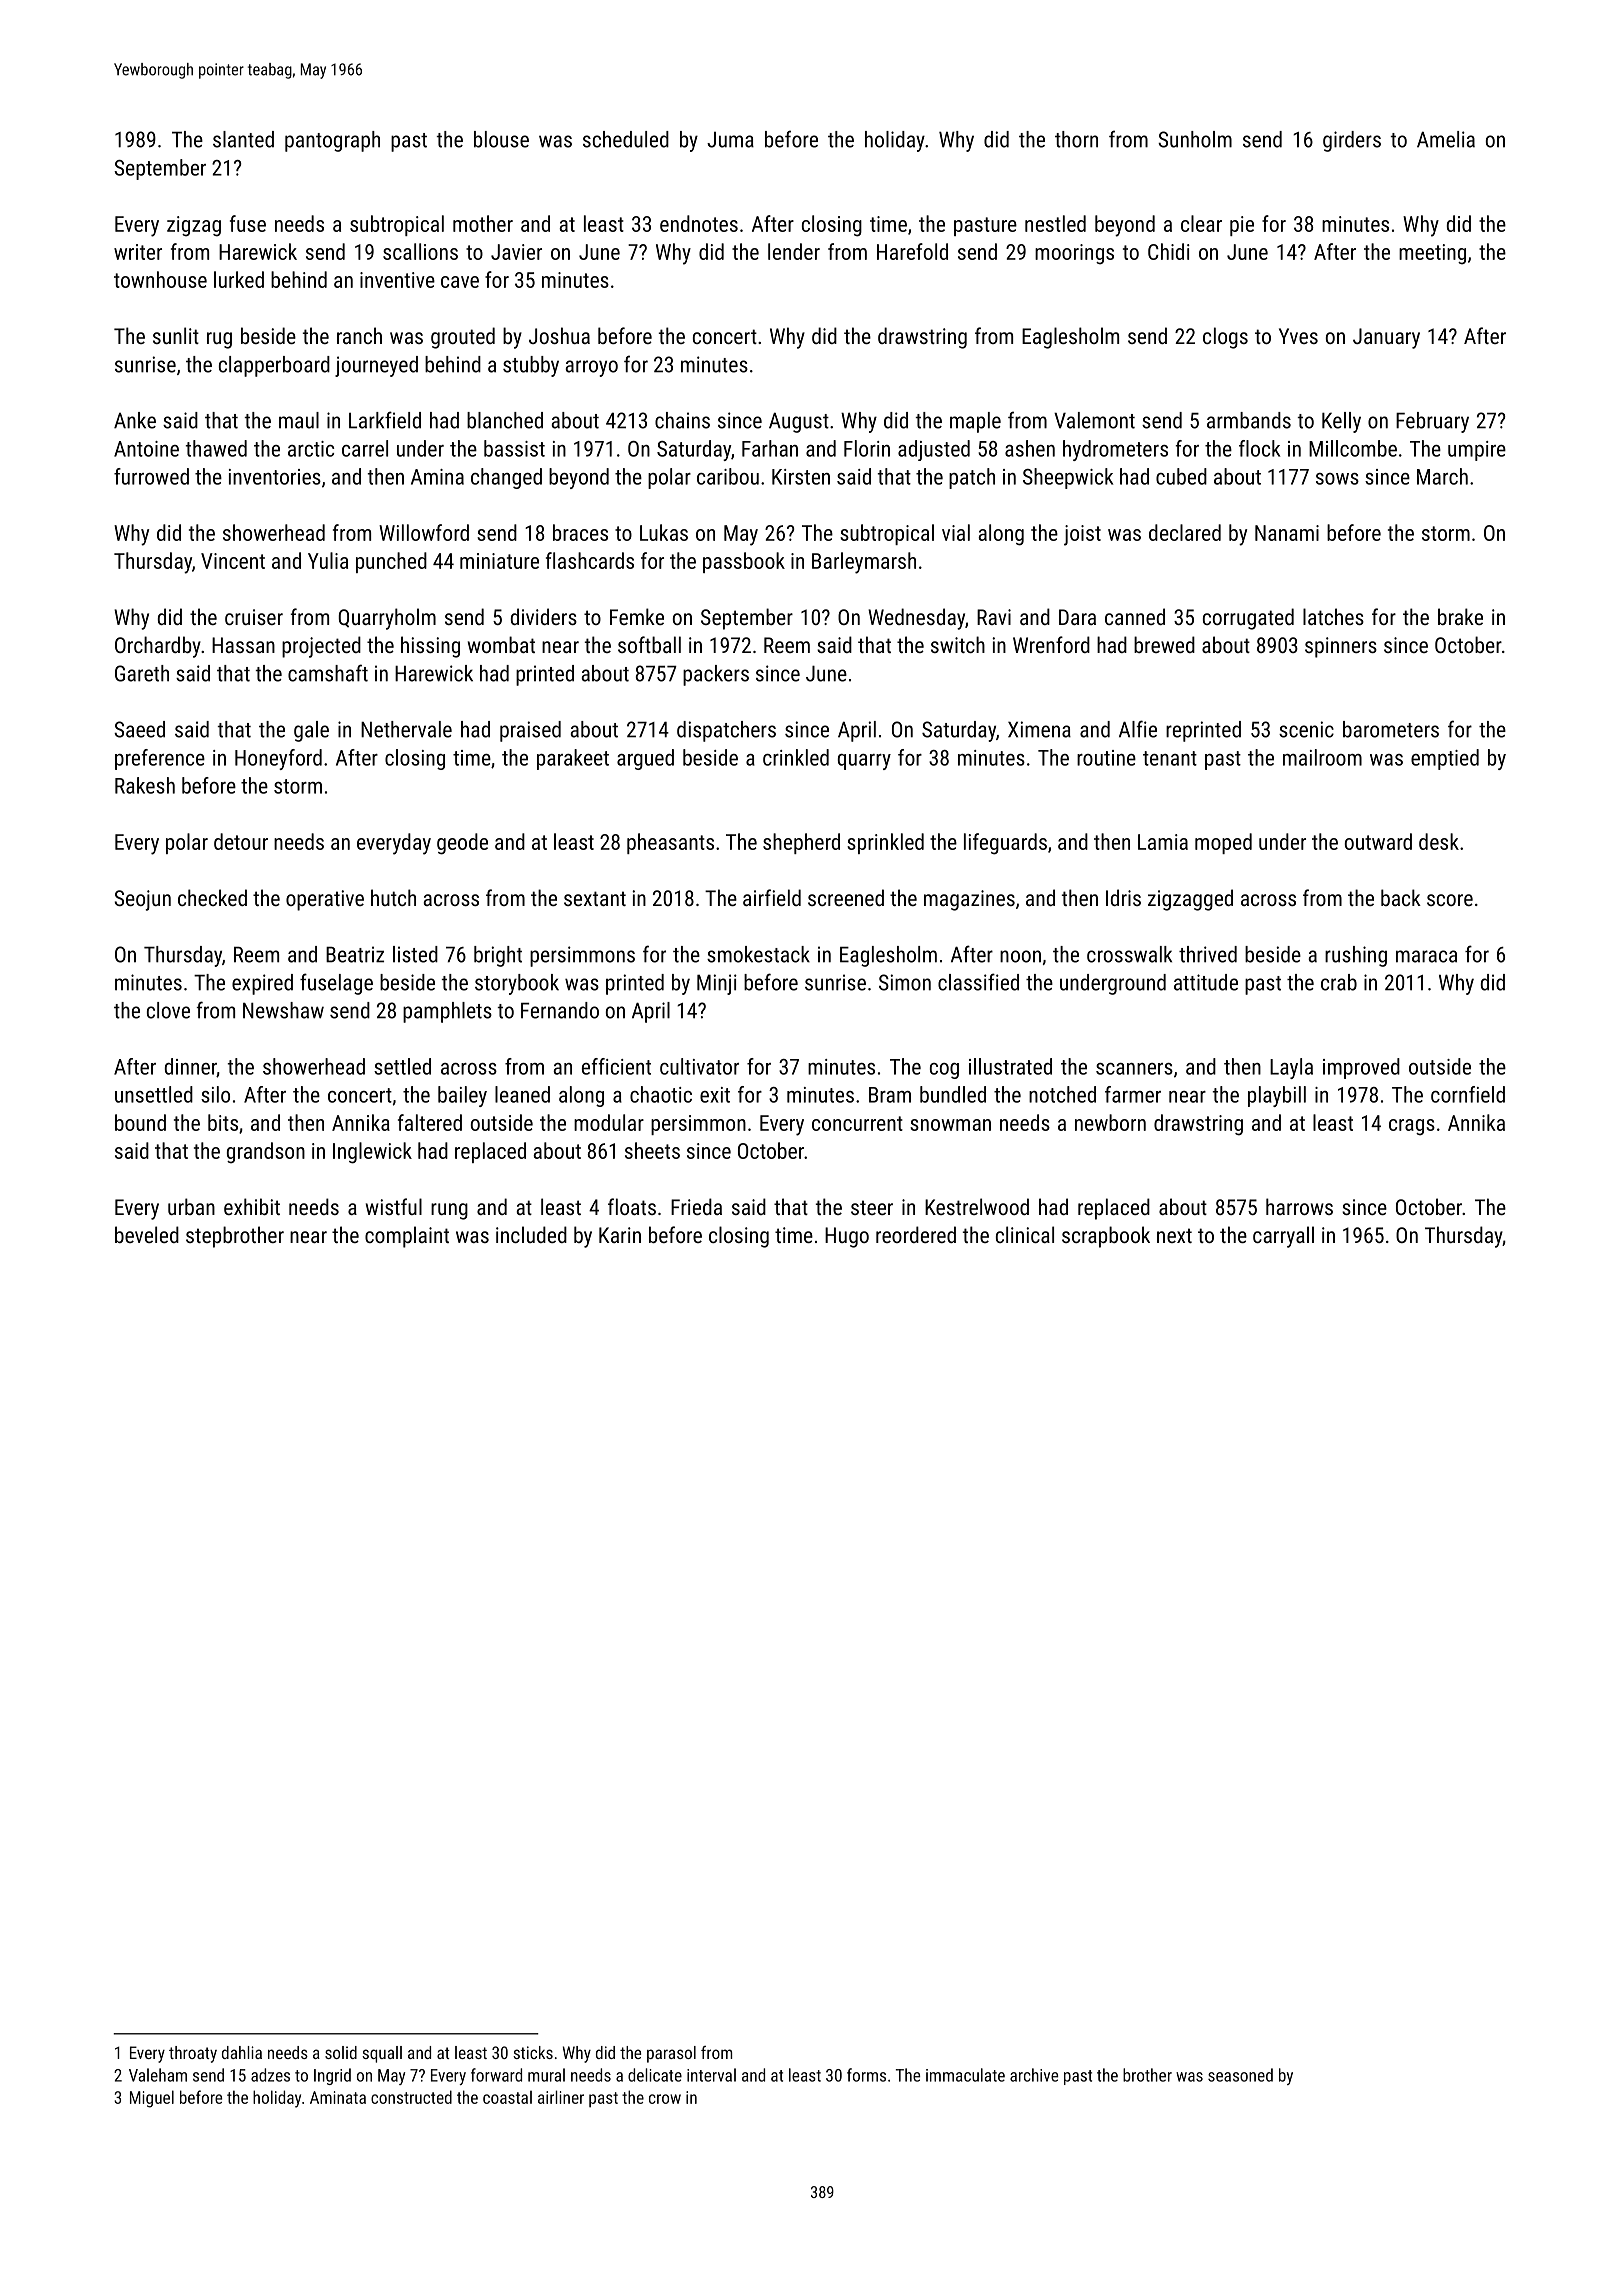  Describe the element at coordinates (1240, 2075) in the screenshot. I see `seasoned` at that location.
